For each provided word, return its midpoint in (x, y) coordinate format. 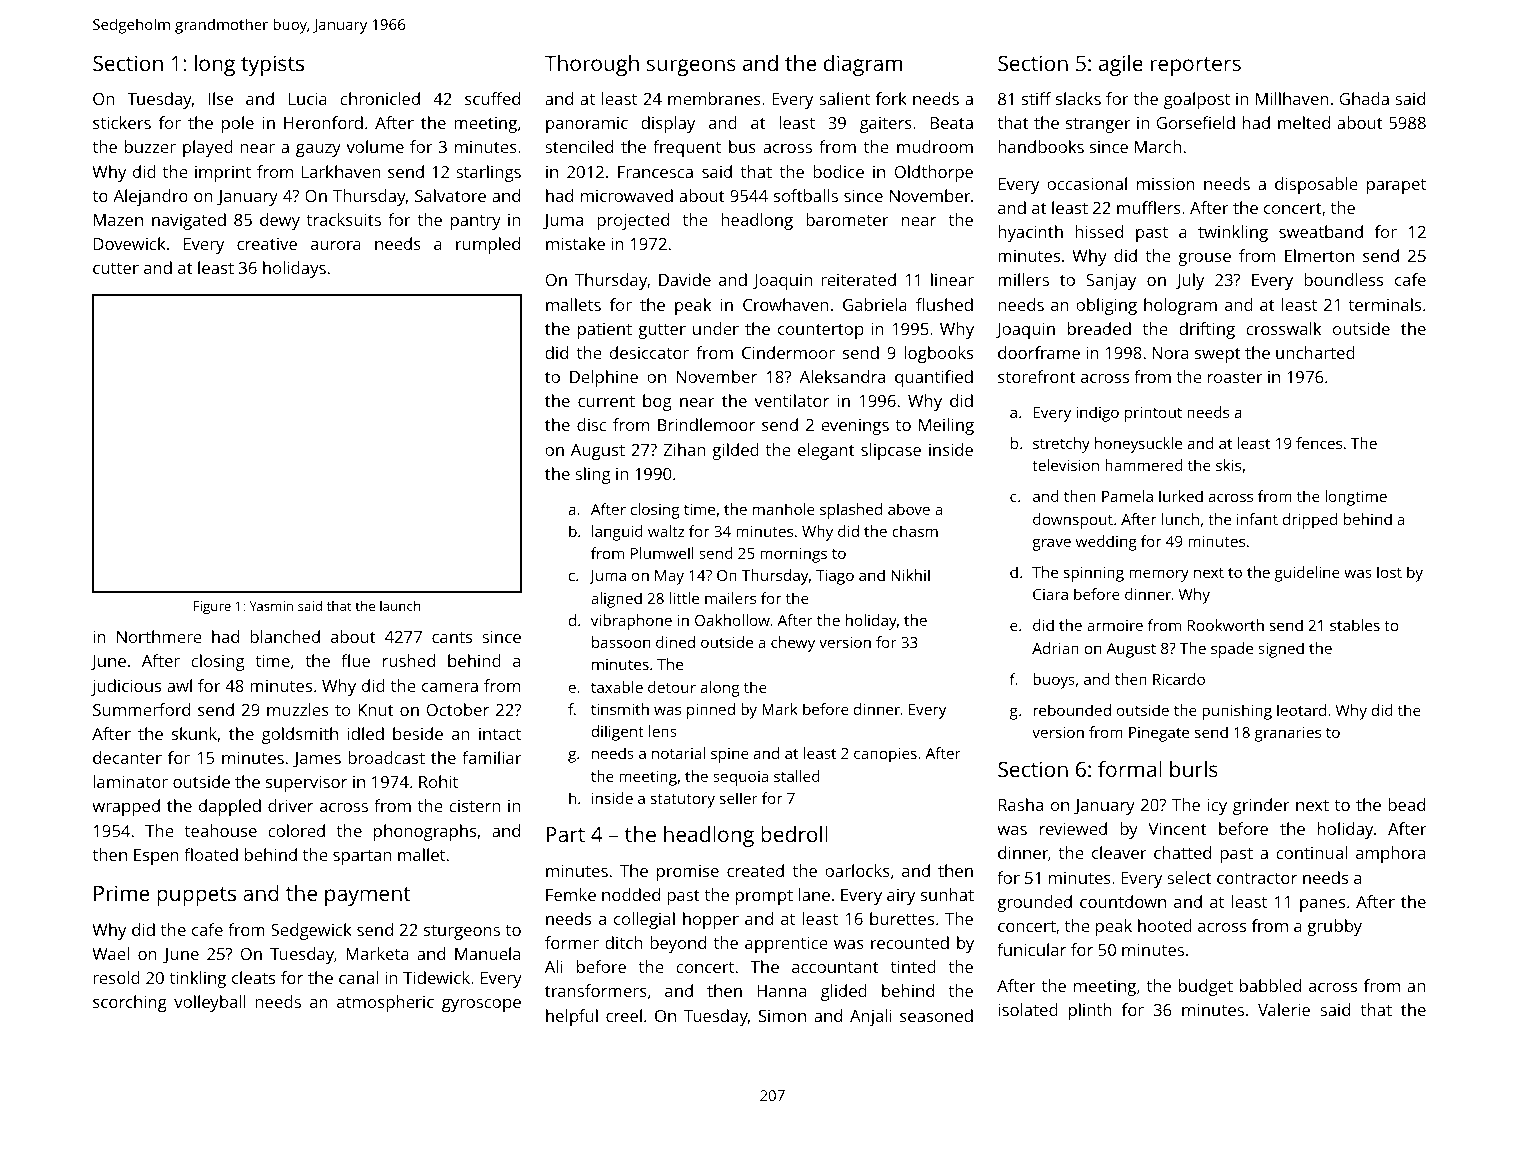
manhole (784, 509)
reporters (1196, 66)
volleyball (210, 1003)
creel (624, 1015)
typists (272, 65)
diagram (863, 65)
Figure (212, 607)
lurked (1181, 496)
